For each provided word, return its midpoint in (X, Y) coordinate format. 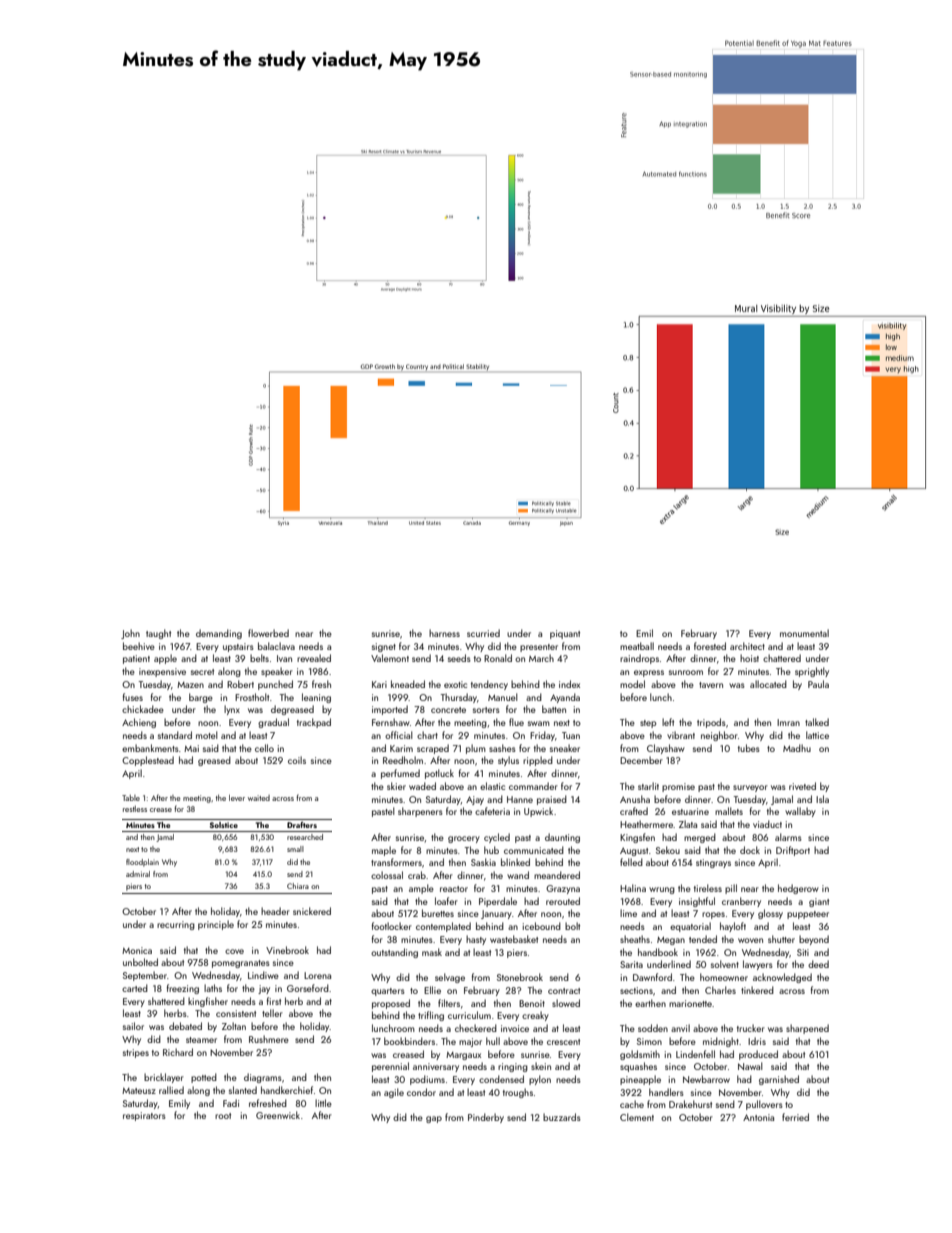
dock (750, 850)
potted (204, 1078)
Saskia (483, 862)
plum (476, 749)
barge (201, 698)
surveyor (750, 788)
